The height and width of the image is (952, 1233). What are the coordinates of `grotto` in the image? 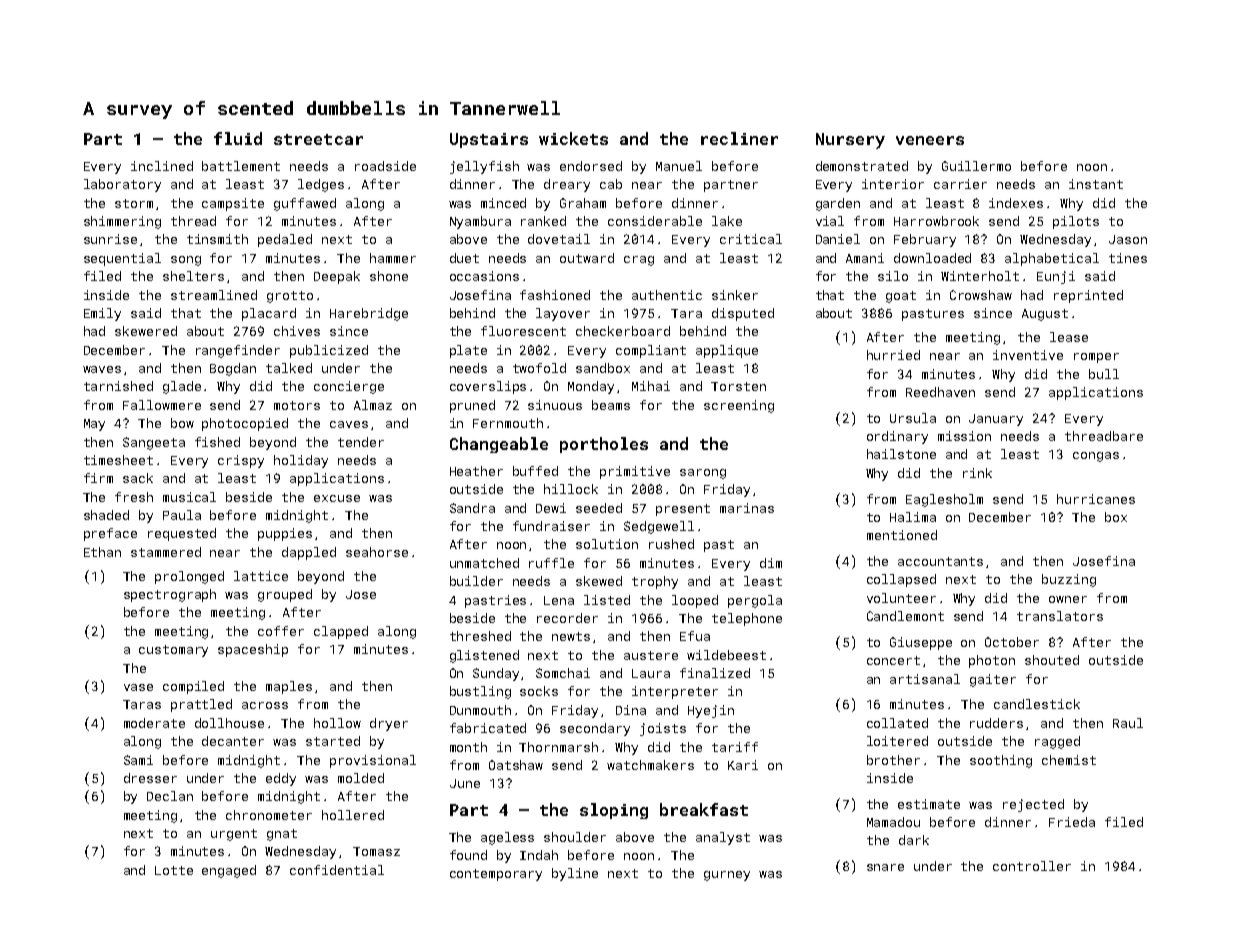 It's located at (290, 297).
